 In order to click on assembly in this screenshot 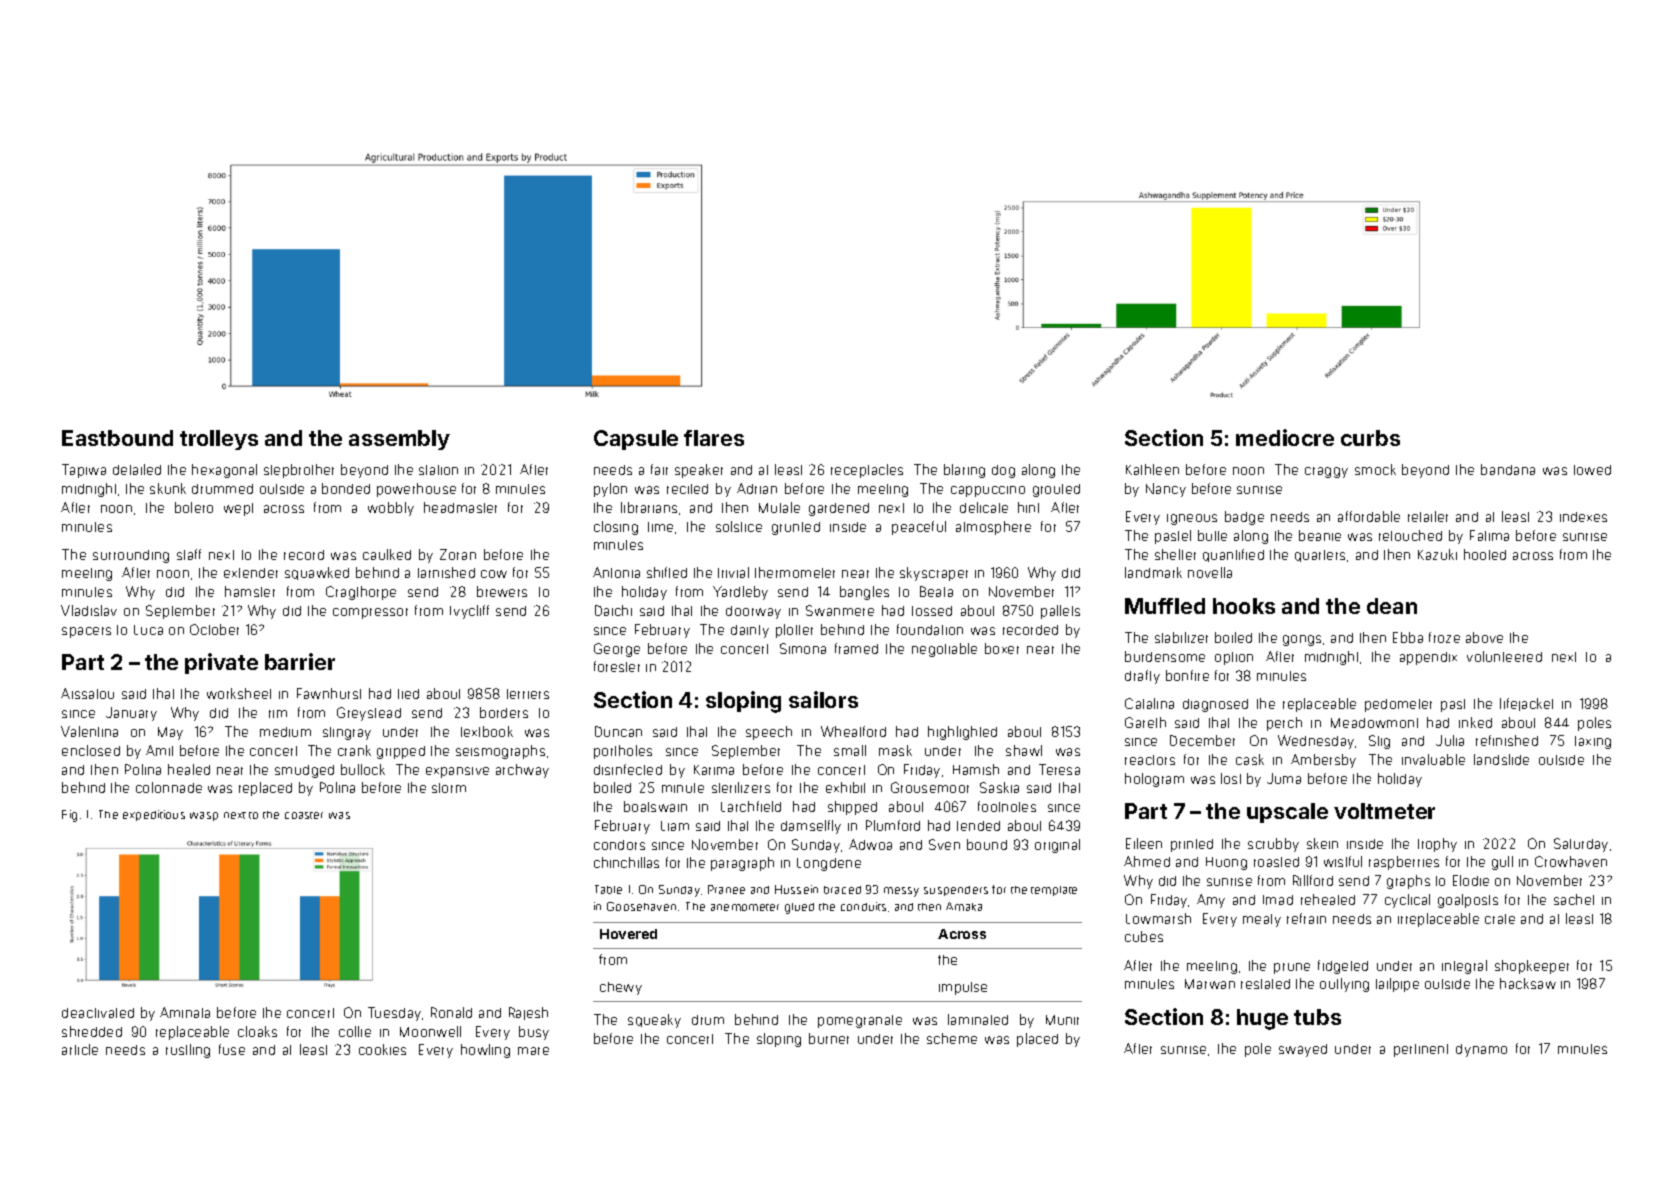, I will do `click(399, 440)`.
